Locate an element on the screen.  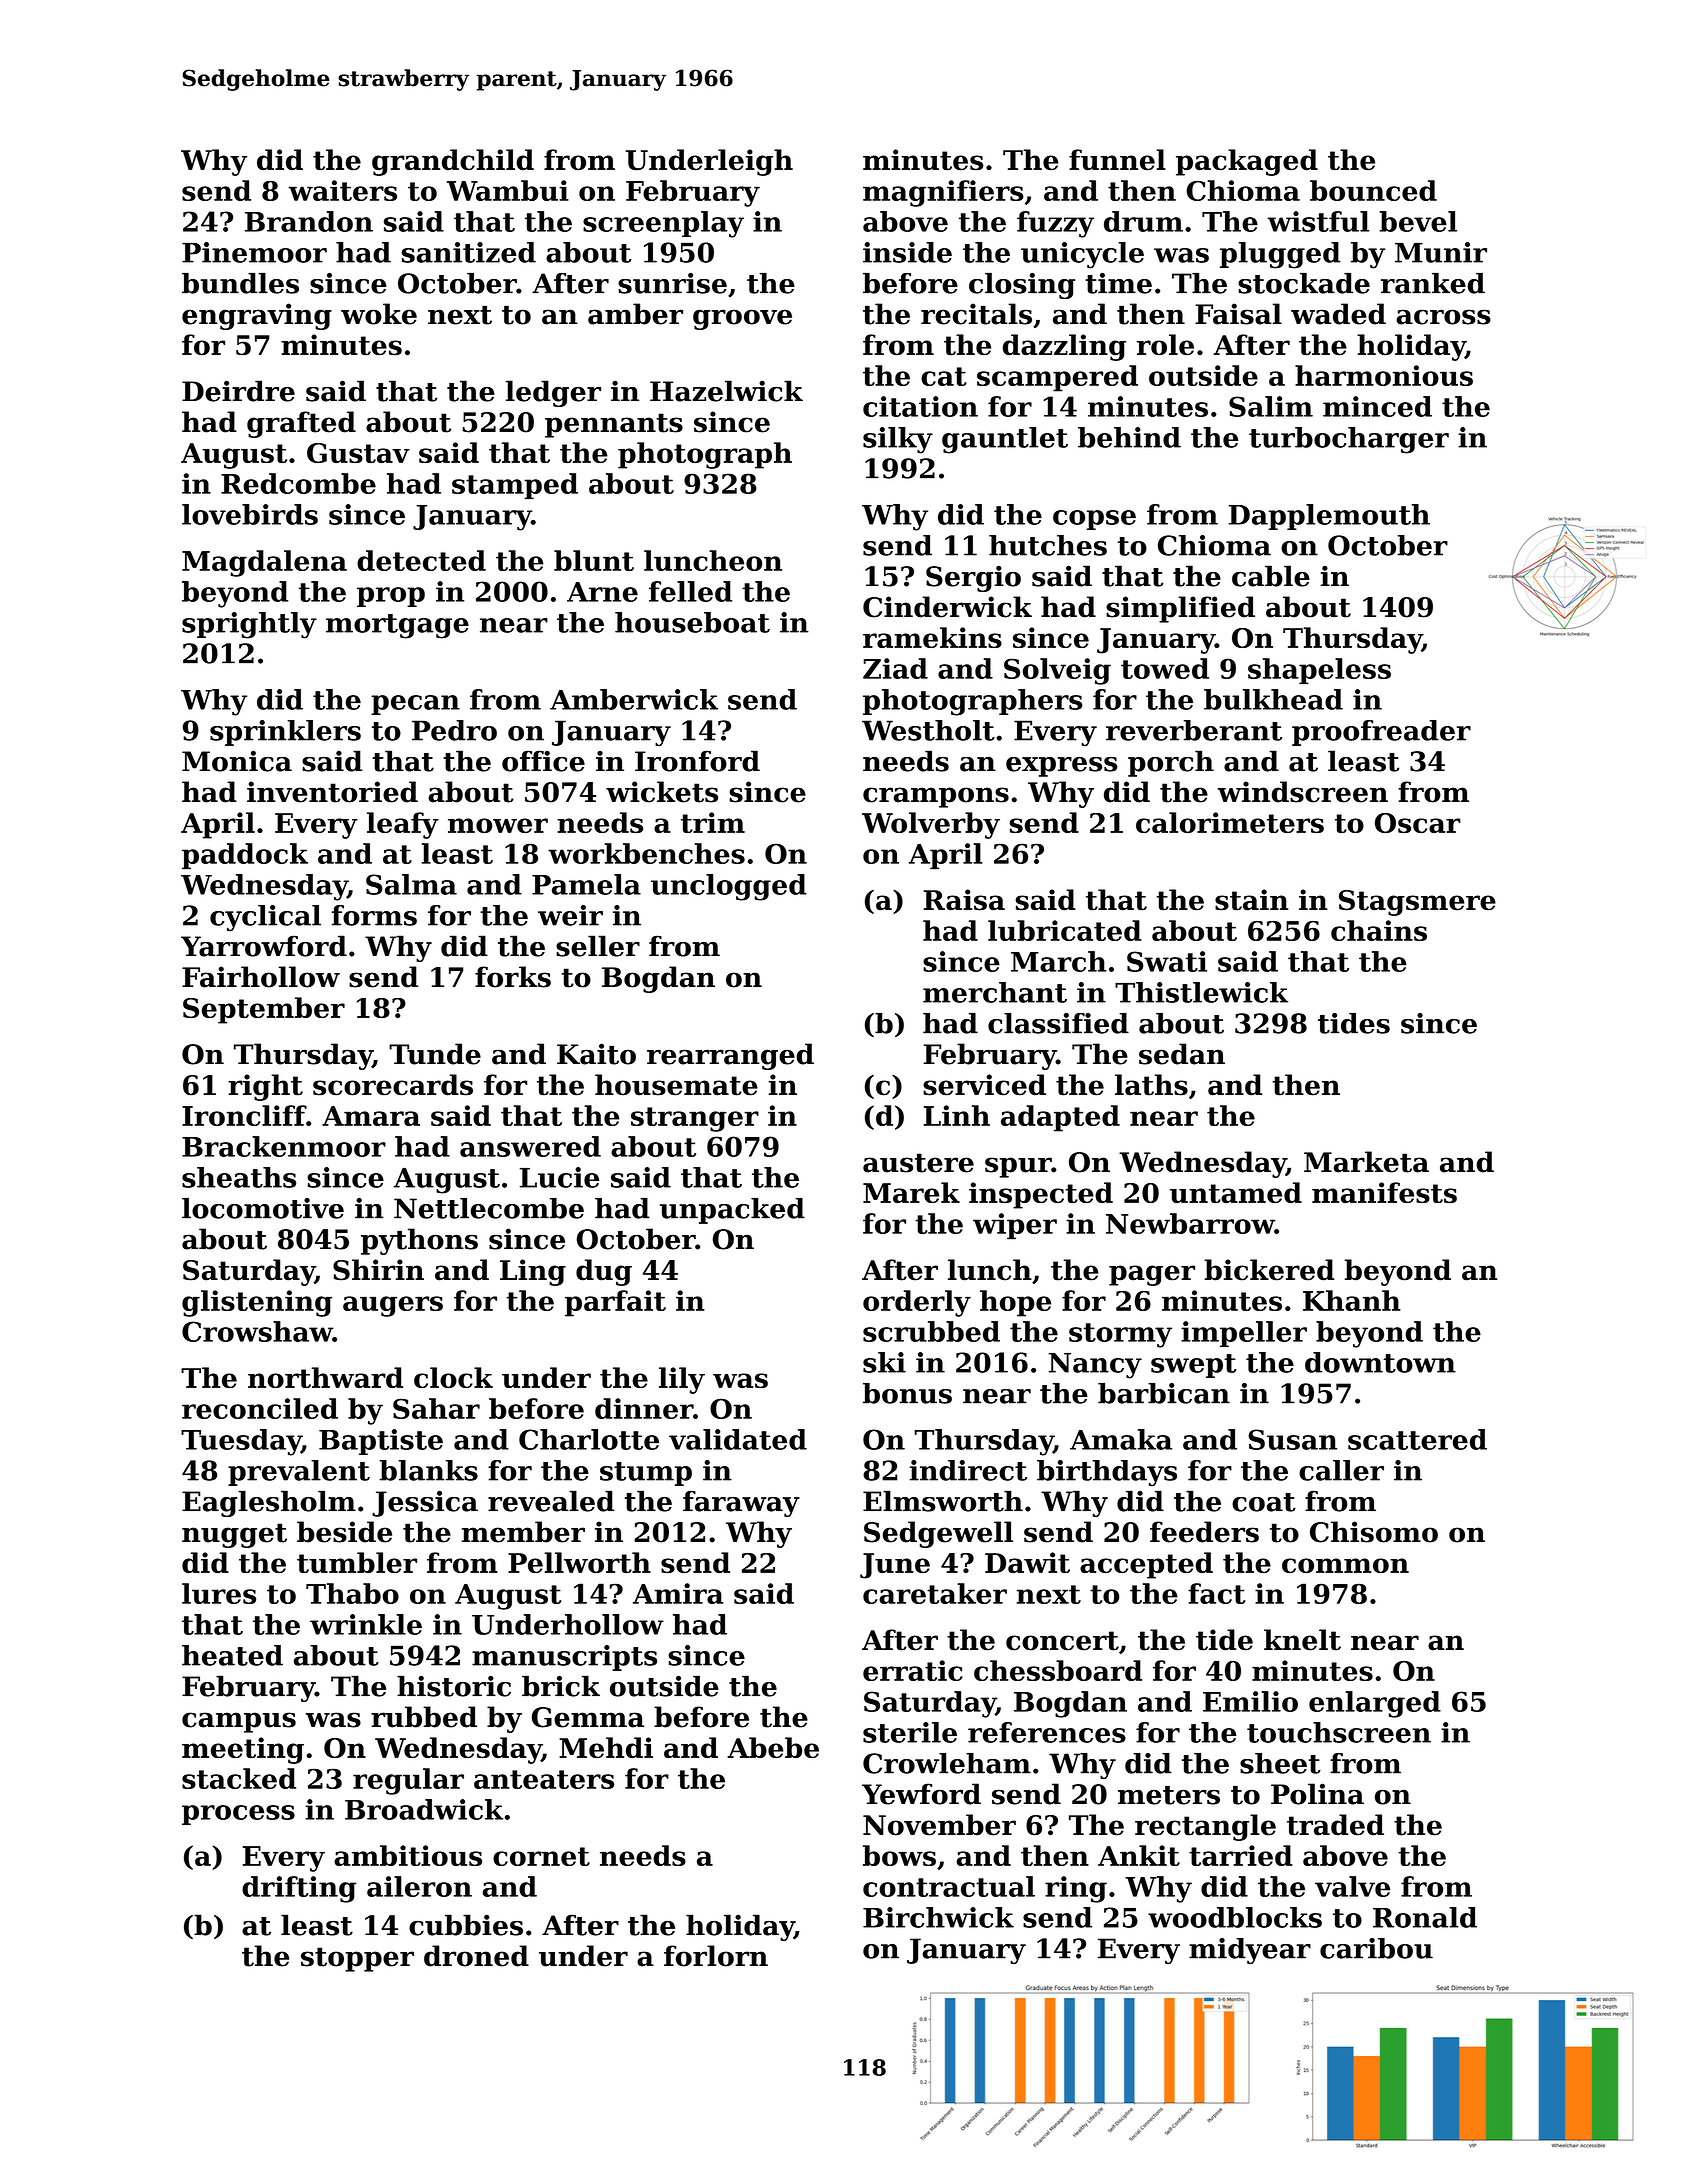
Susan is located at coordinates (1292, 1439).
